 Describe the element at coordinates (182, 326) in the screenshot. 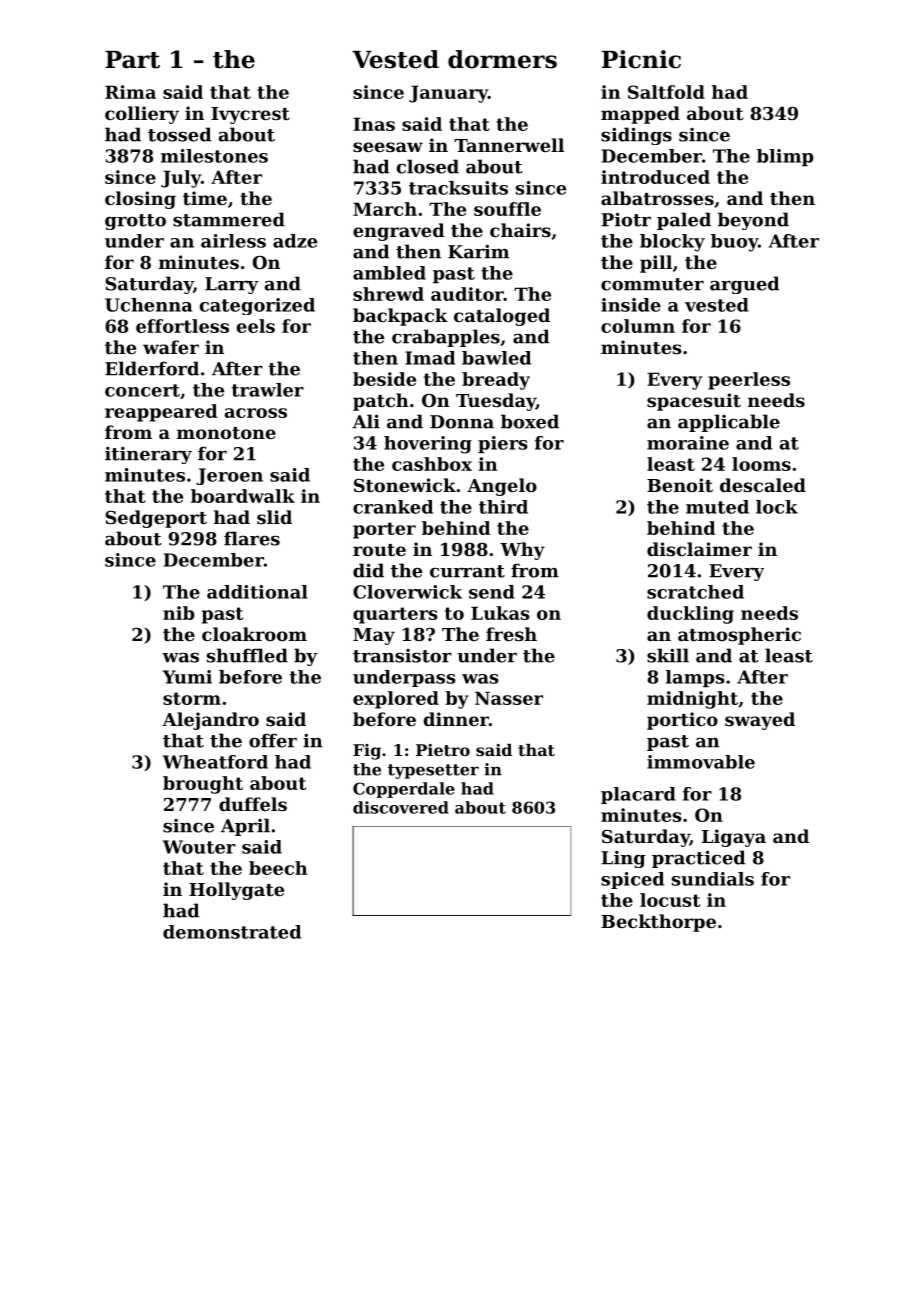

I see `effortless` at that location.
